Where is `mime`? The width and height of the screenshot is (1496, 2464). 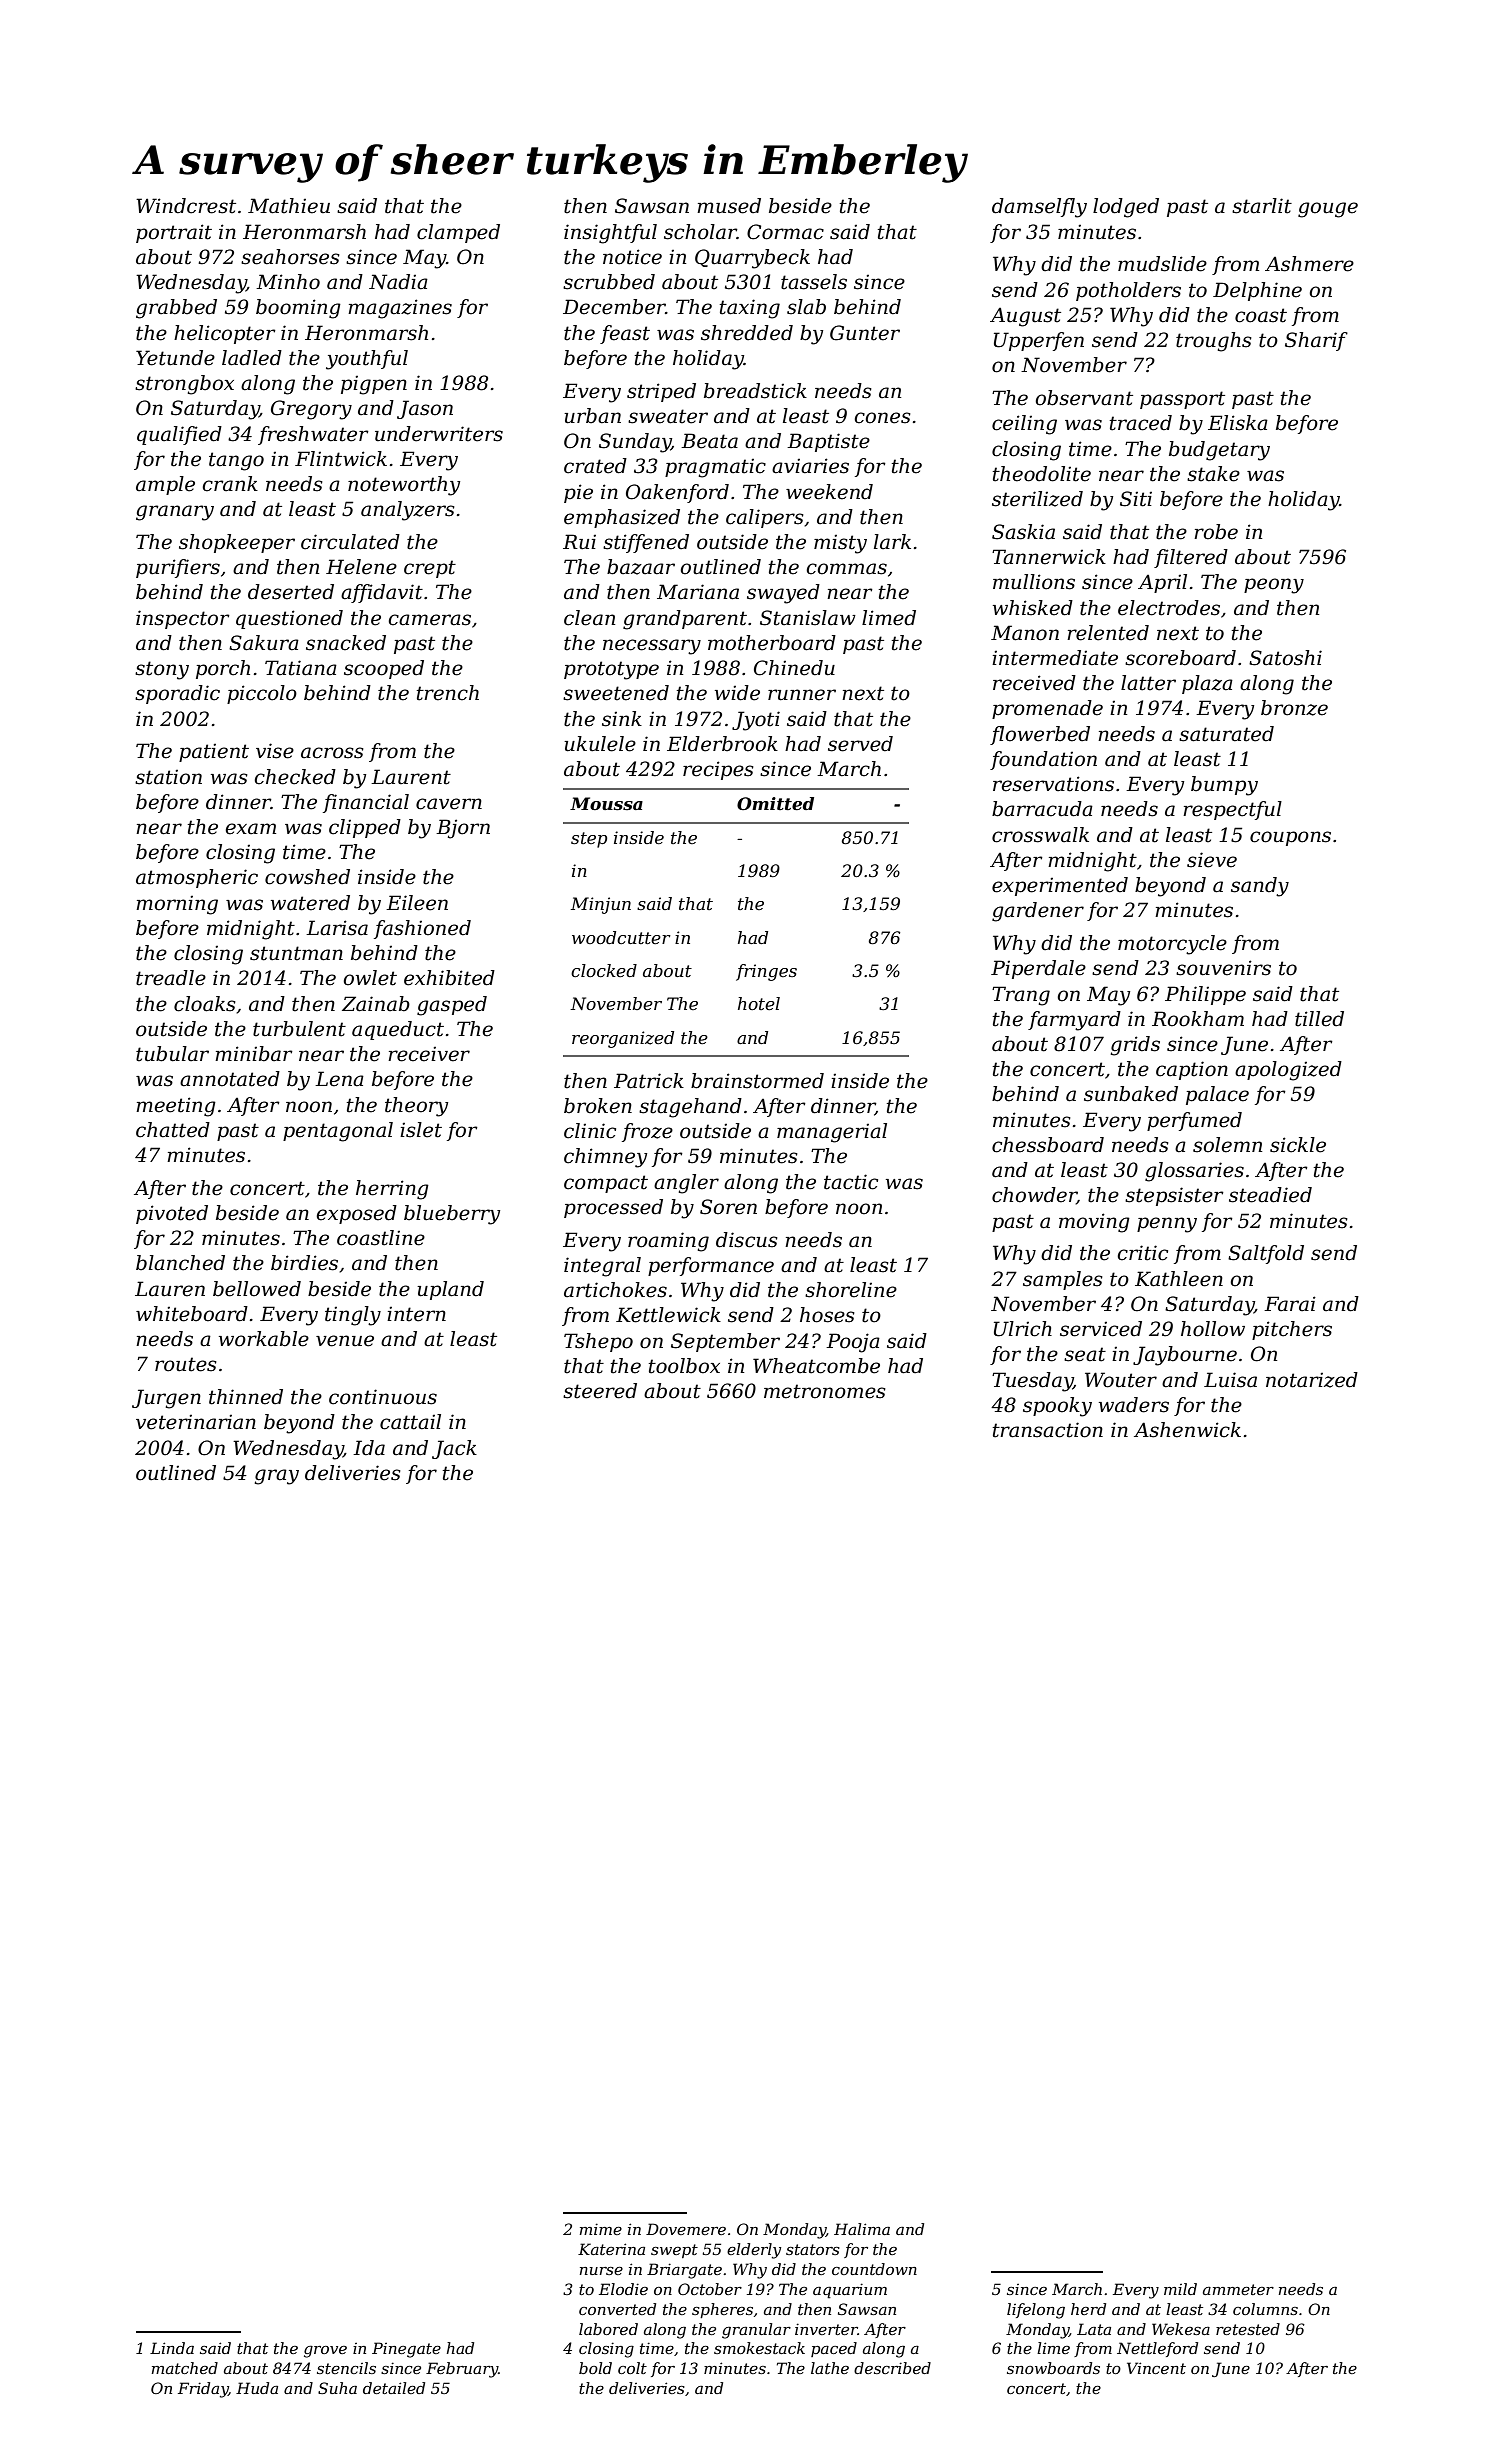 mime is located at coordinates (601, 2229).
